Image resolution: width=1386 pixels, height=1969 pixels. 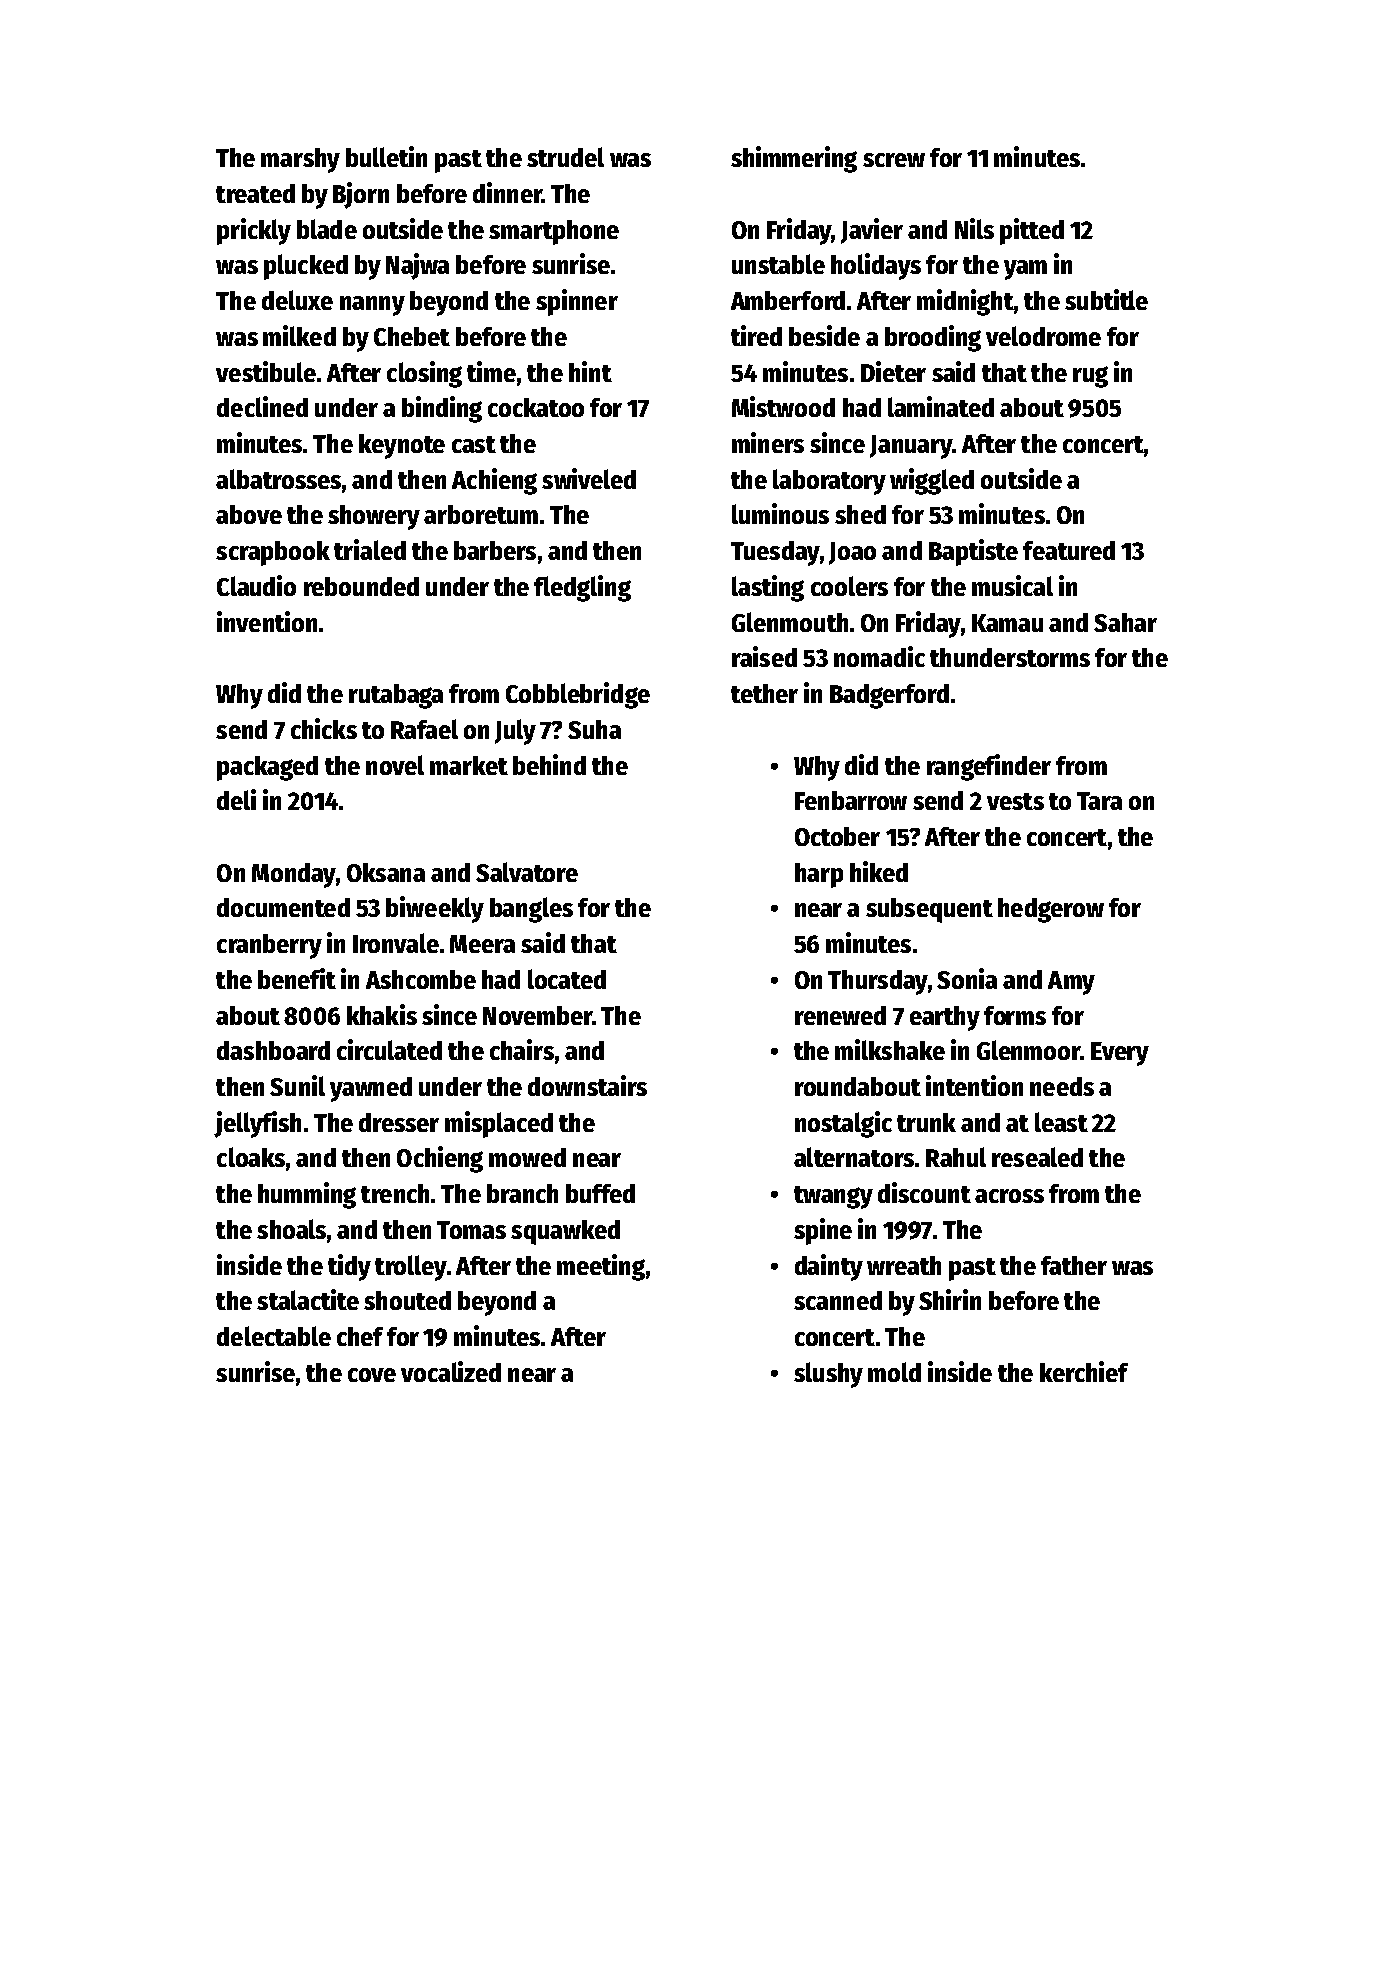 I want to click on bulletin, so click(x=386, y=156).
